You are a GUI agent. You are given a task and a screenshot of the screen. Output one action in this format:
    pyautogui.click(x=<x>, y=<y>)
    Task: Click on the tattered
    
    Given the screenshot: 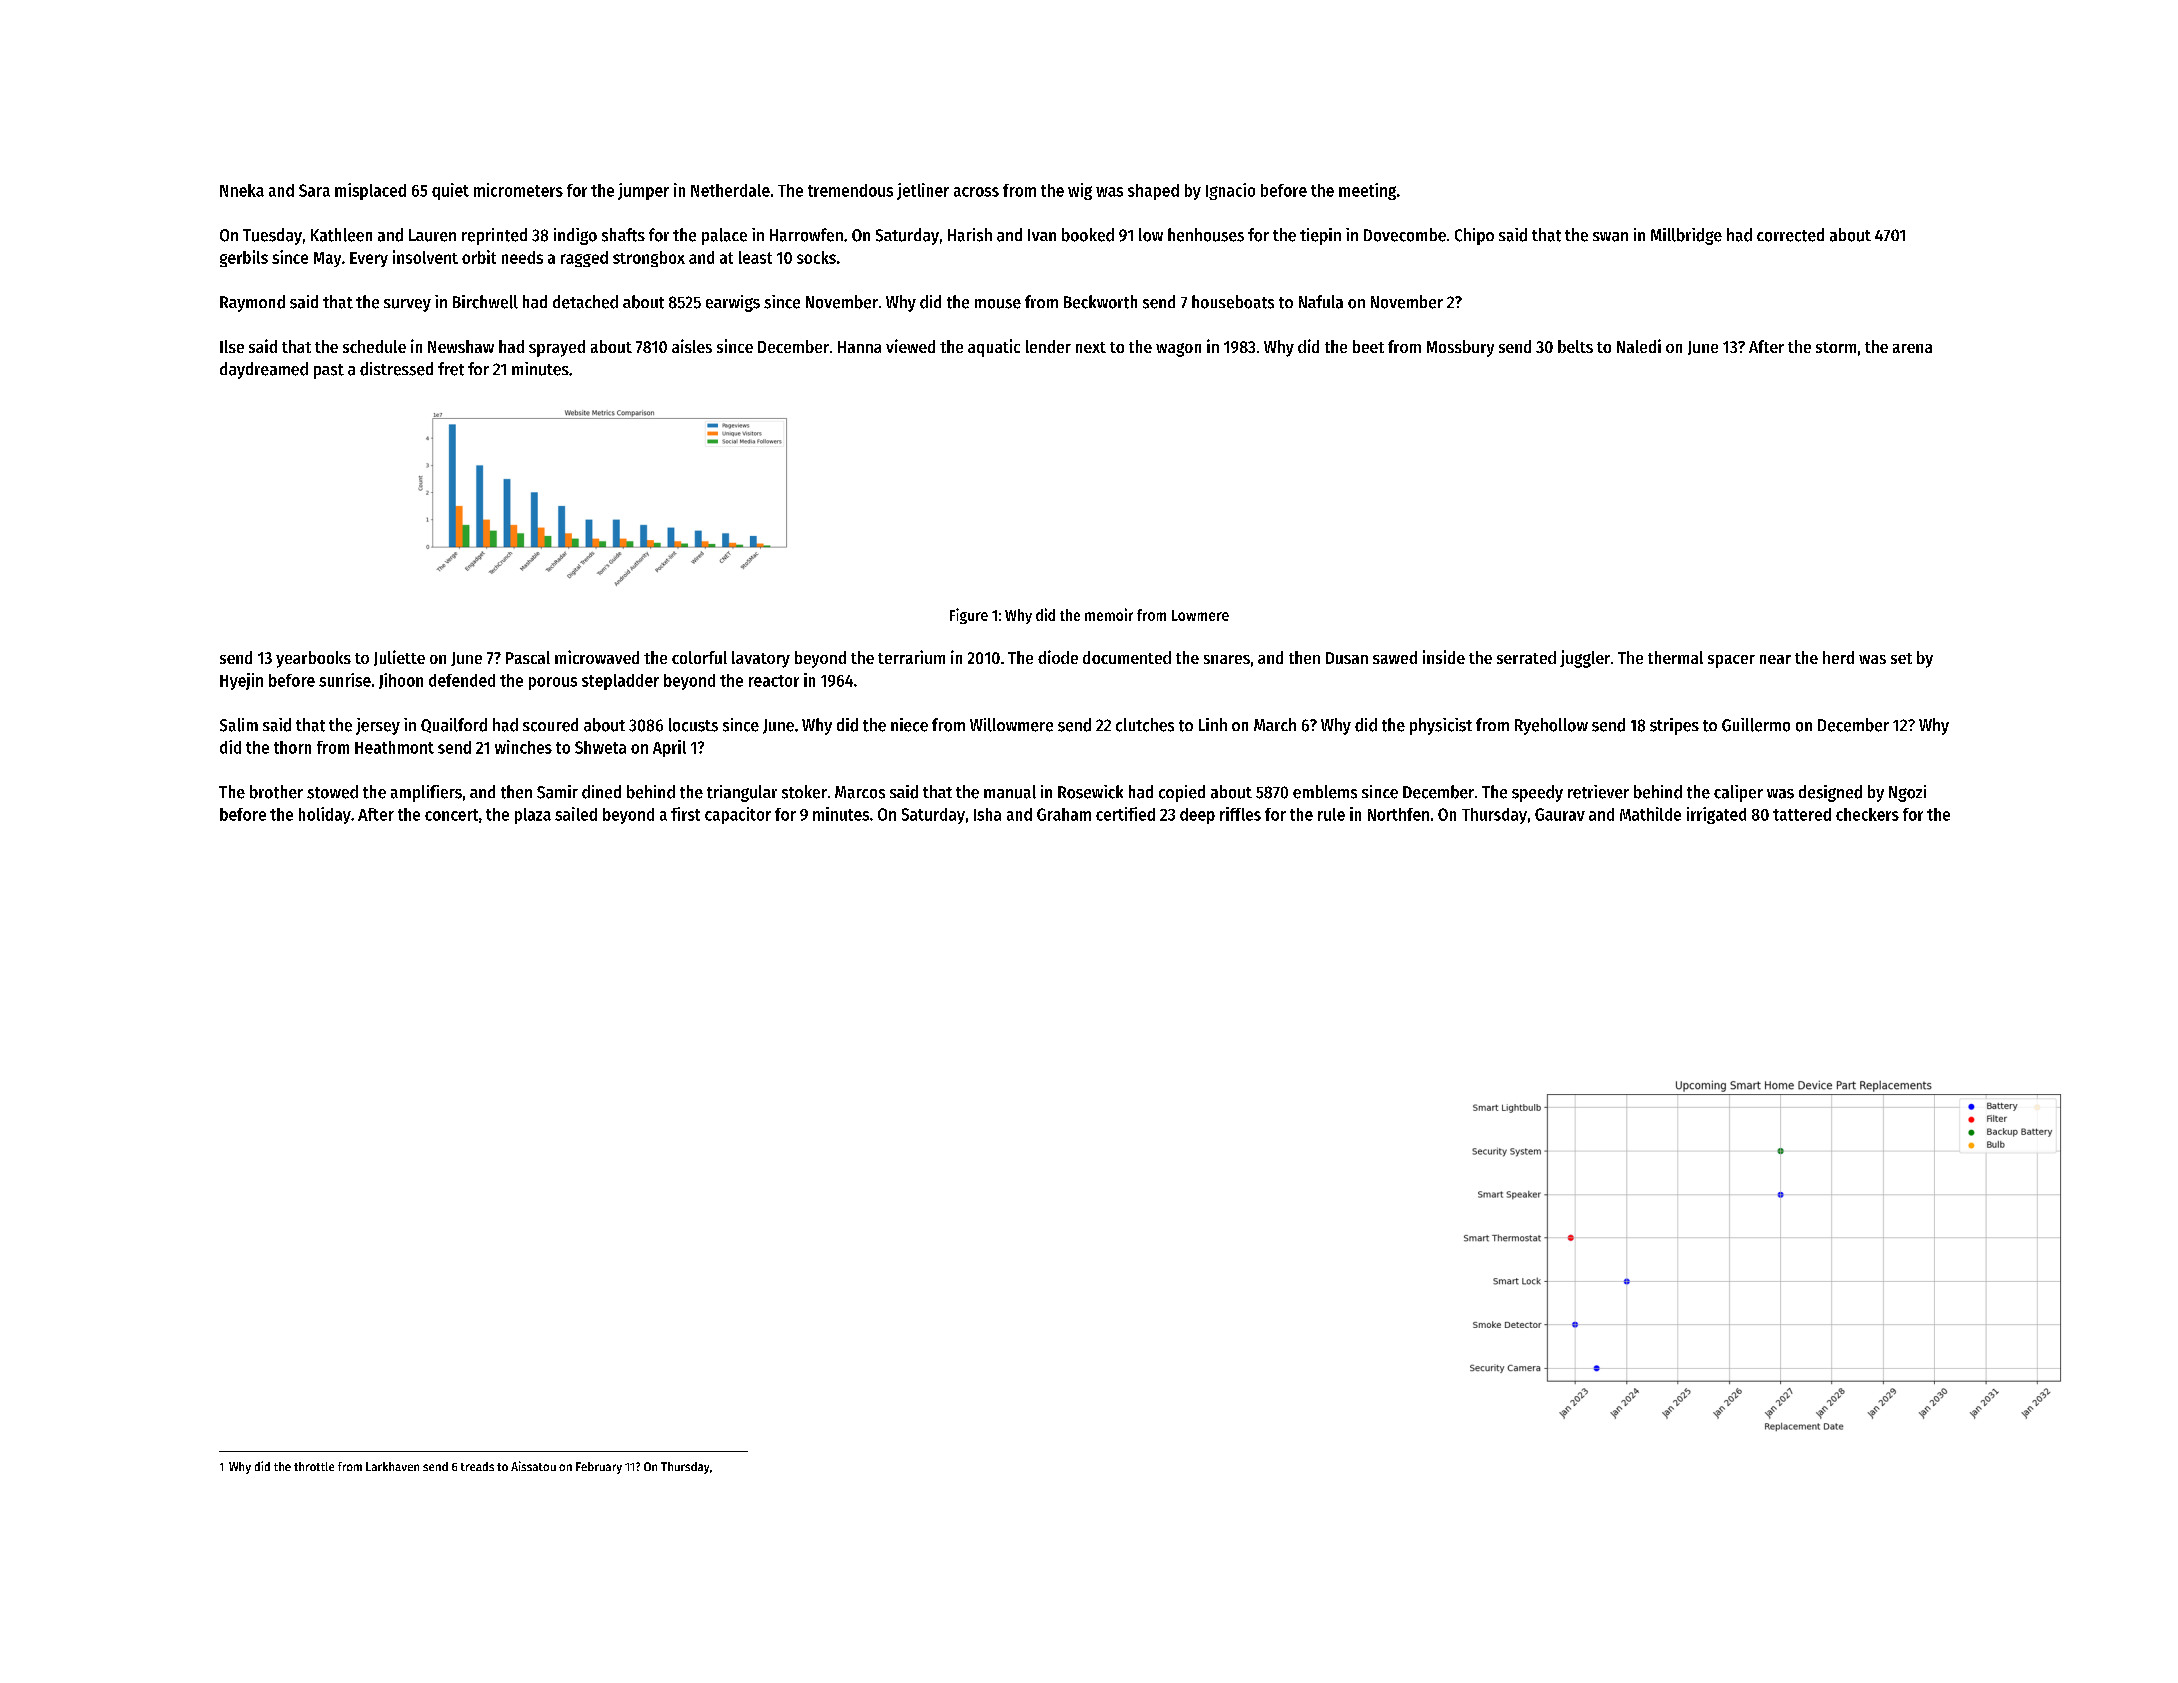 What is the action you would take?
    pyautogui.click(x=1802, y=814)
